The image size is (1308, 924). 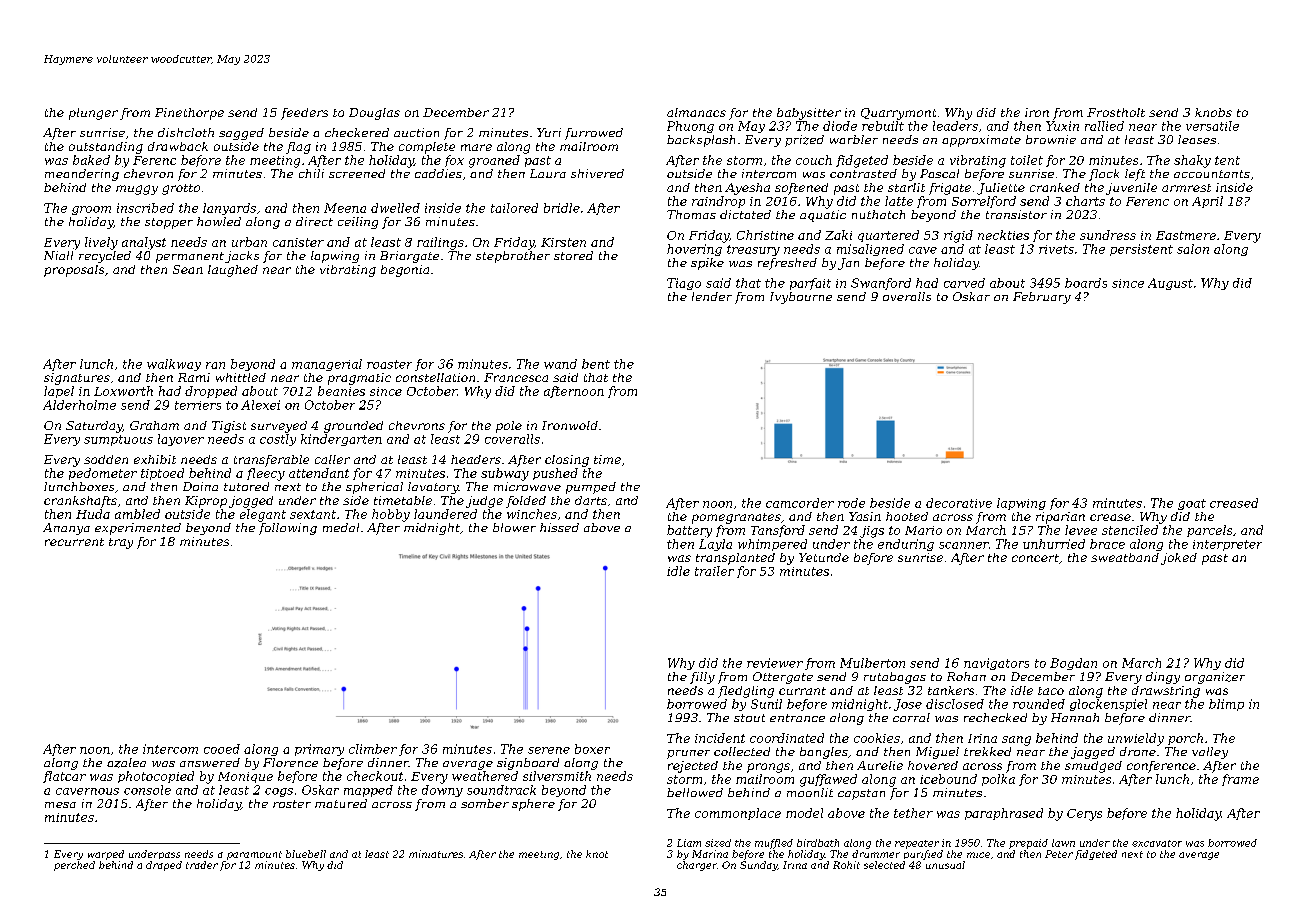 What do you see at coordinates (964, 283) in the page?
I see `carved` at bounding box center [964, 283].
